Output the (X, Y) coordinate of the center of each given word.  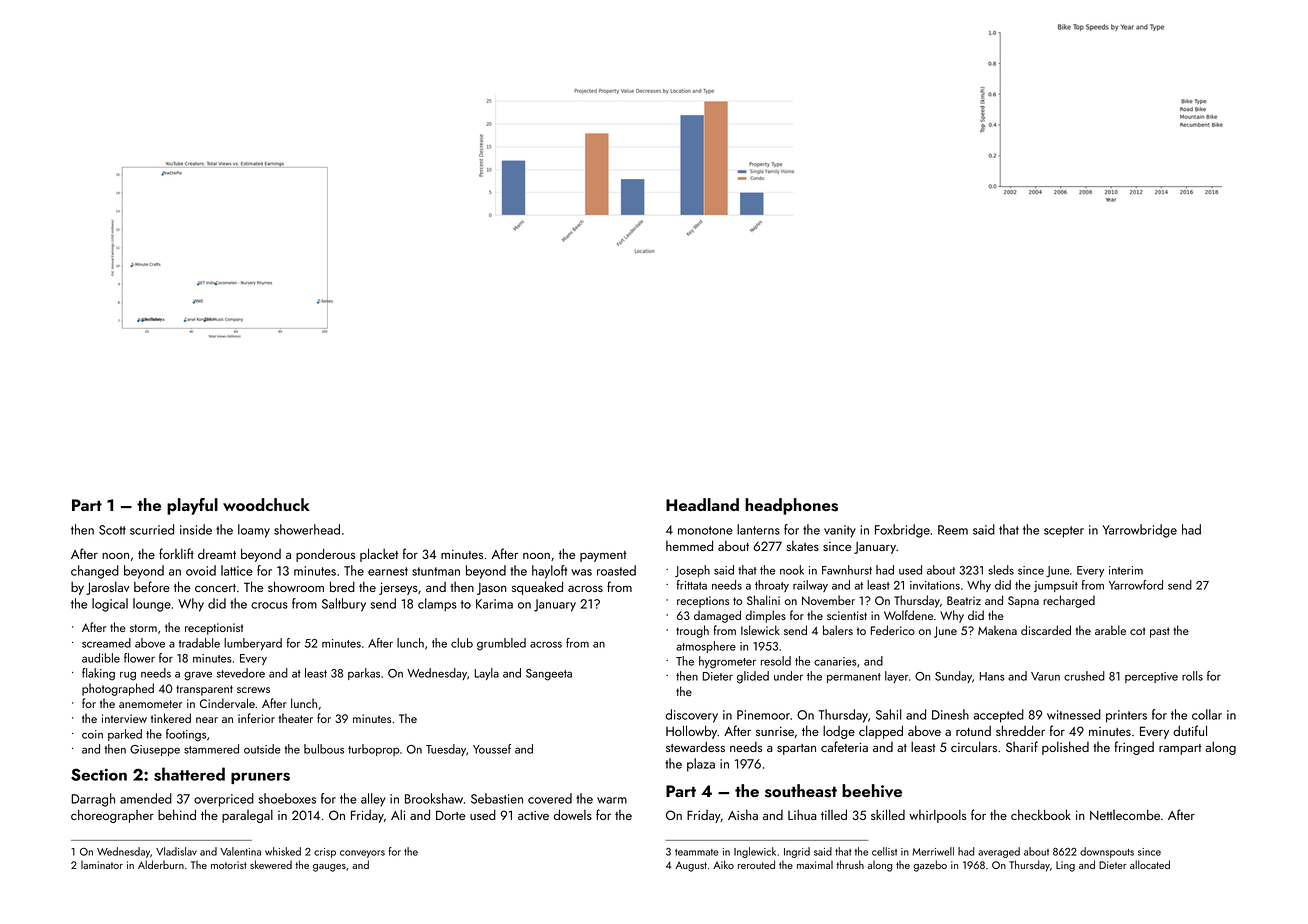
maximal (815, 865)
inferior (256, 718)
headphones (791, 506)
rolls (1192, 676)
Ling (1065, 866)
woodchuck (266, 504)
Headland (702, 504)
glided (753, 677)
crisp (325, 853)
